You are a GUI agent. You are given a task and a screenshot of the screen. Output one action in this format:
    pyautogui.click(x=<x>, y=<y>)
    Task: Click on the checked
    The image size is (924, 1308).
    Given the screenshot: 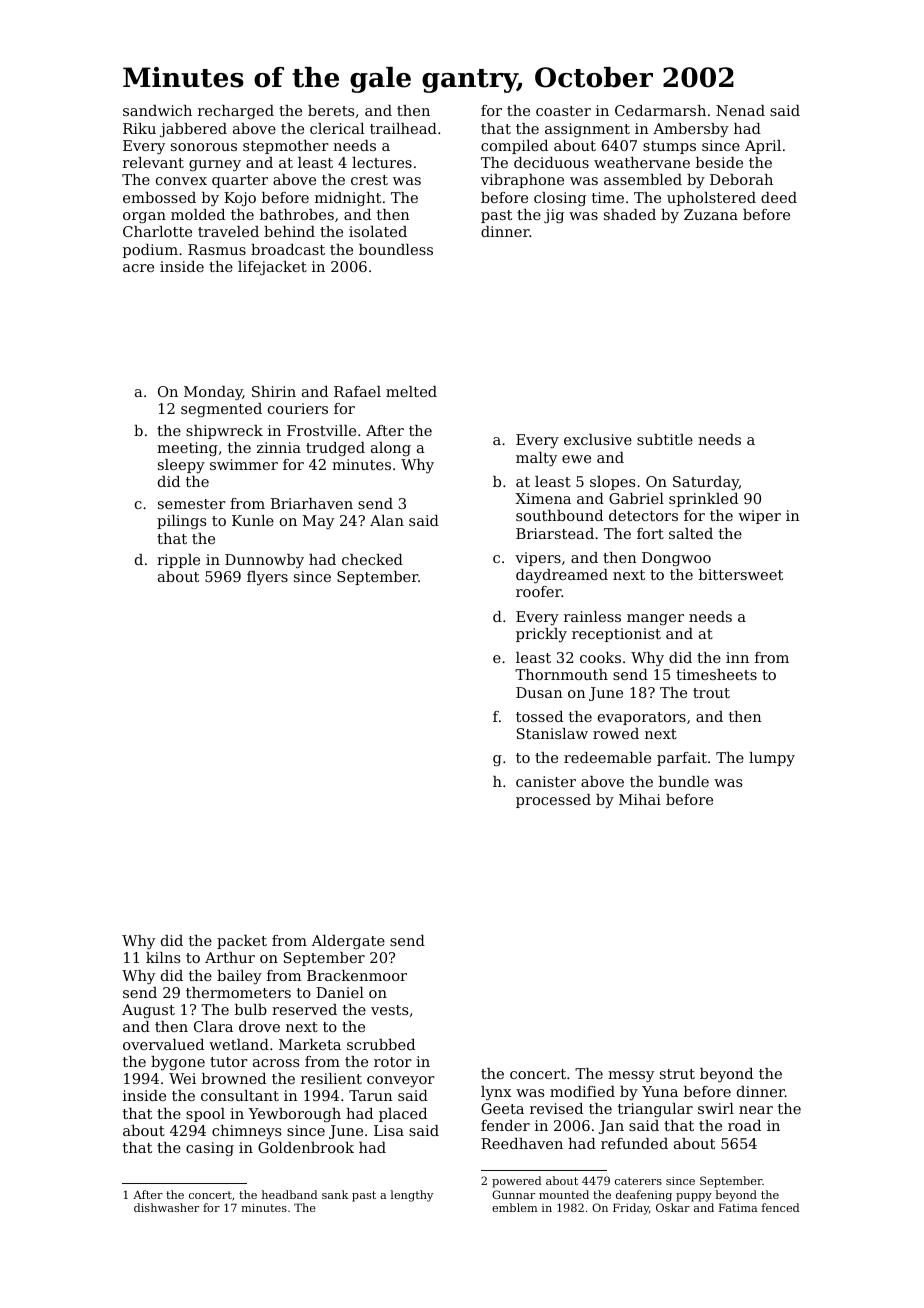 What is the action you would take?
    pyautogui.click(x=372, y=559)
